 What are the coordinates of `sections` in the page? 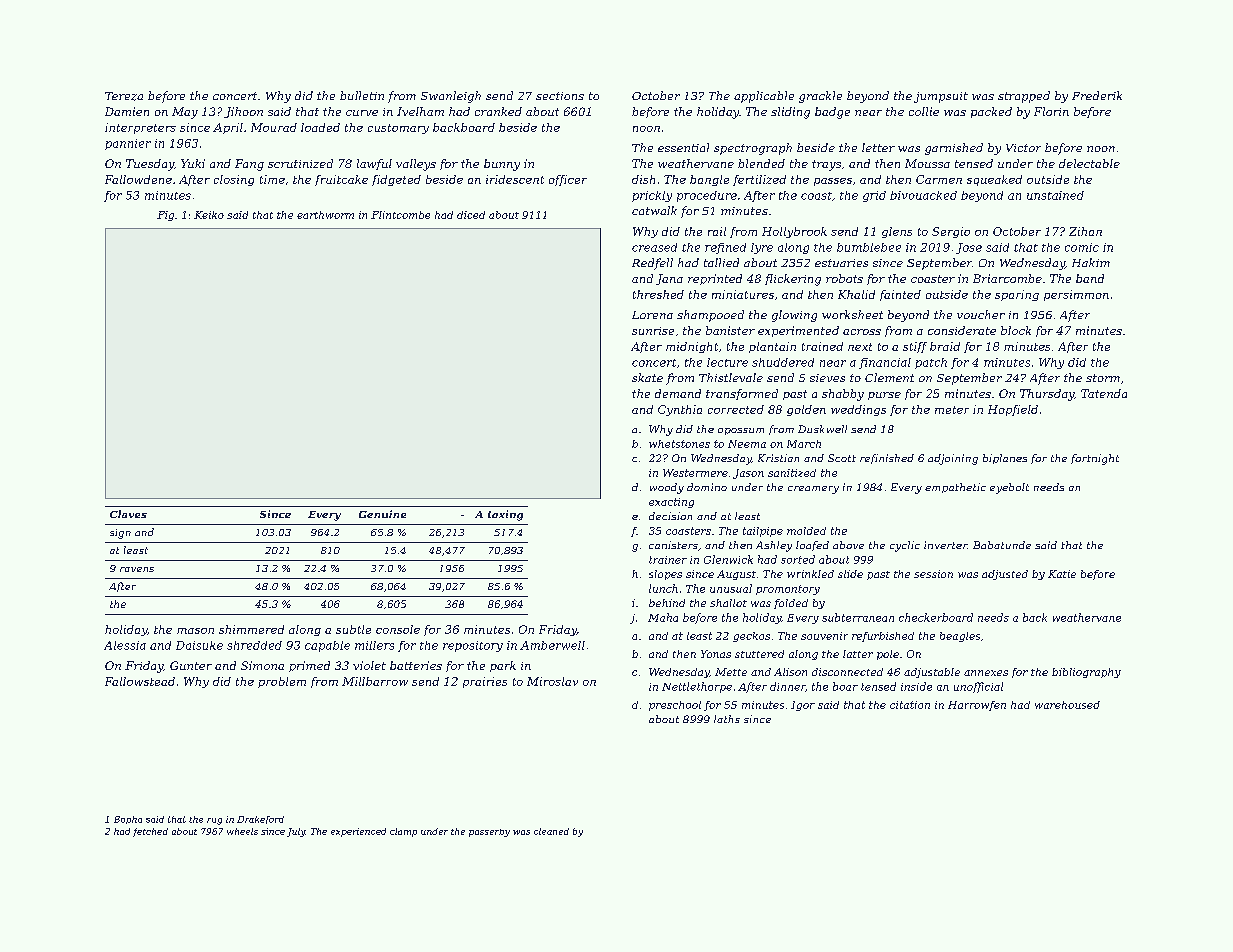 It's located at (560, 96).
